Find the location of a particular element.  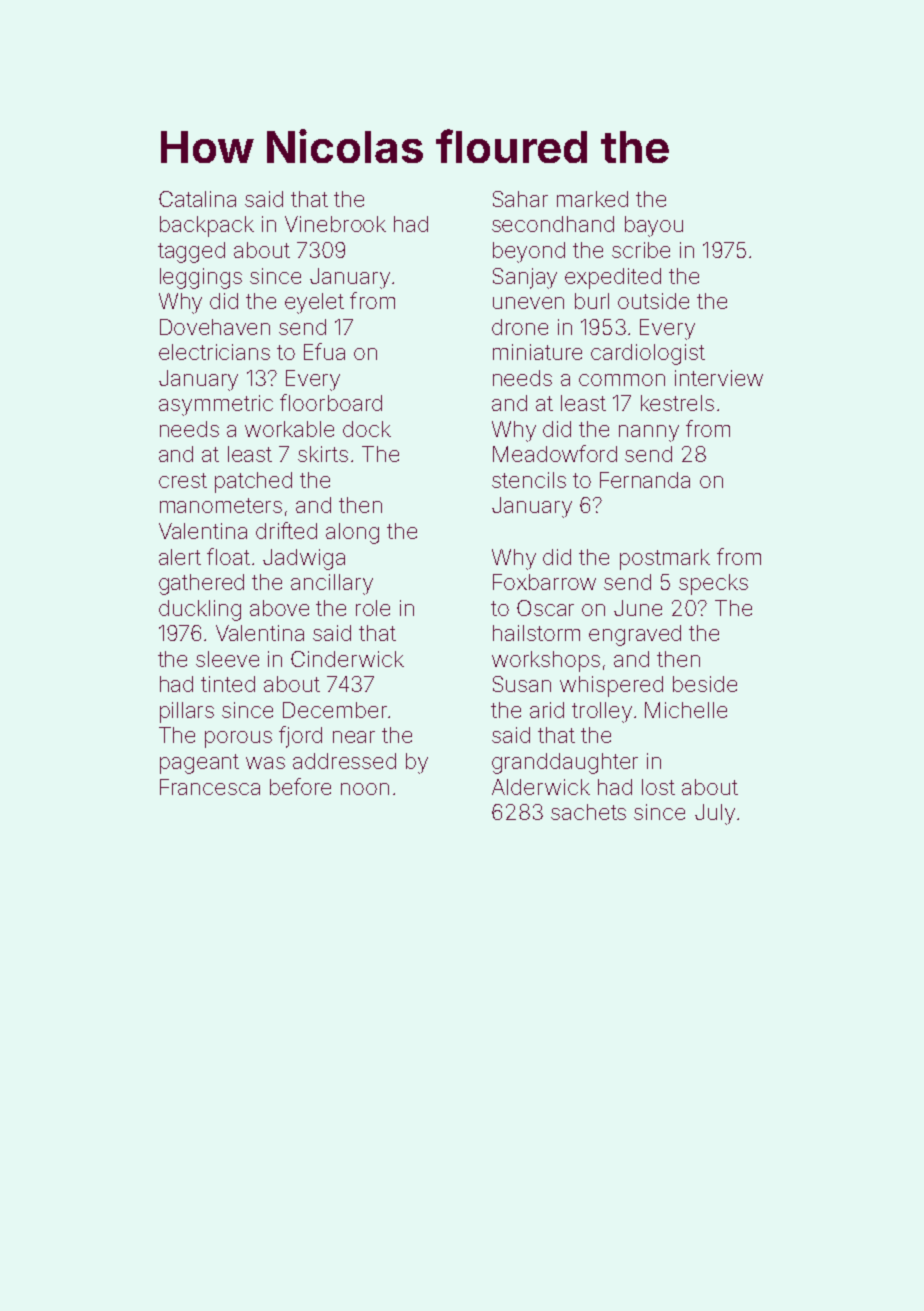

dock is located at coordinates (367, 429).
